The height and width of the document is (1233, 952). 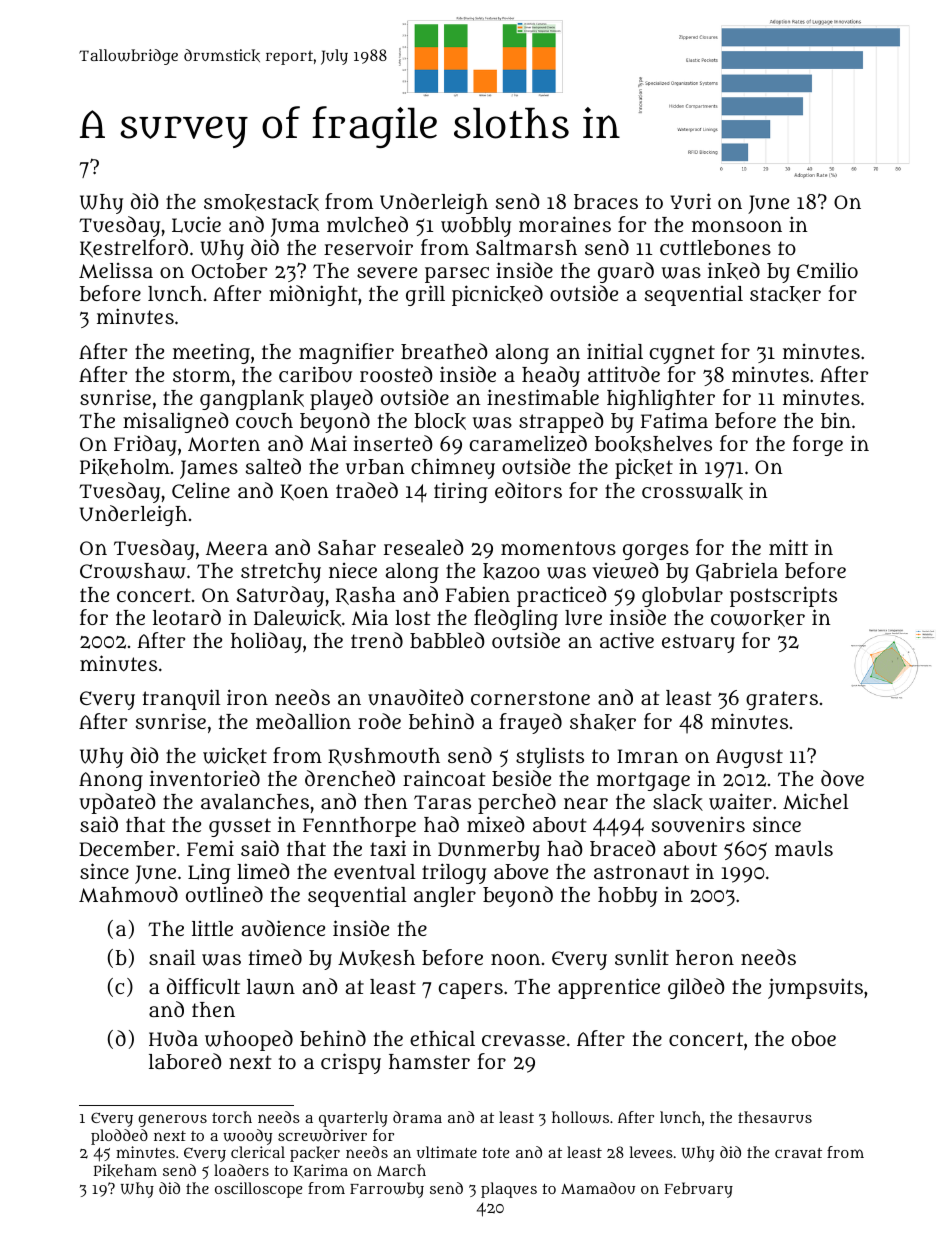 What do you see at coordinates (478, 594) in the document?
I see `Fabien` at bounding box center [478, 594].
